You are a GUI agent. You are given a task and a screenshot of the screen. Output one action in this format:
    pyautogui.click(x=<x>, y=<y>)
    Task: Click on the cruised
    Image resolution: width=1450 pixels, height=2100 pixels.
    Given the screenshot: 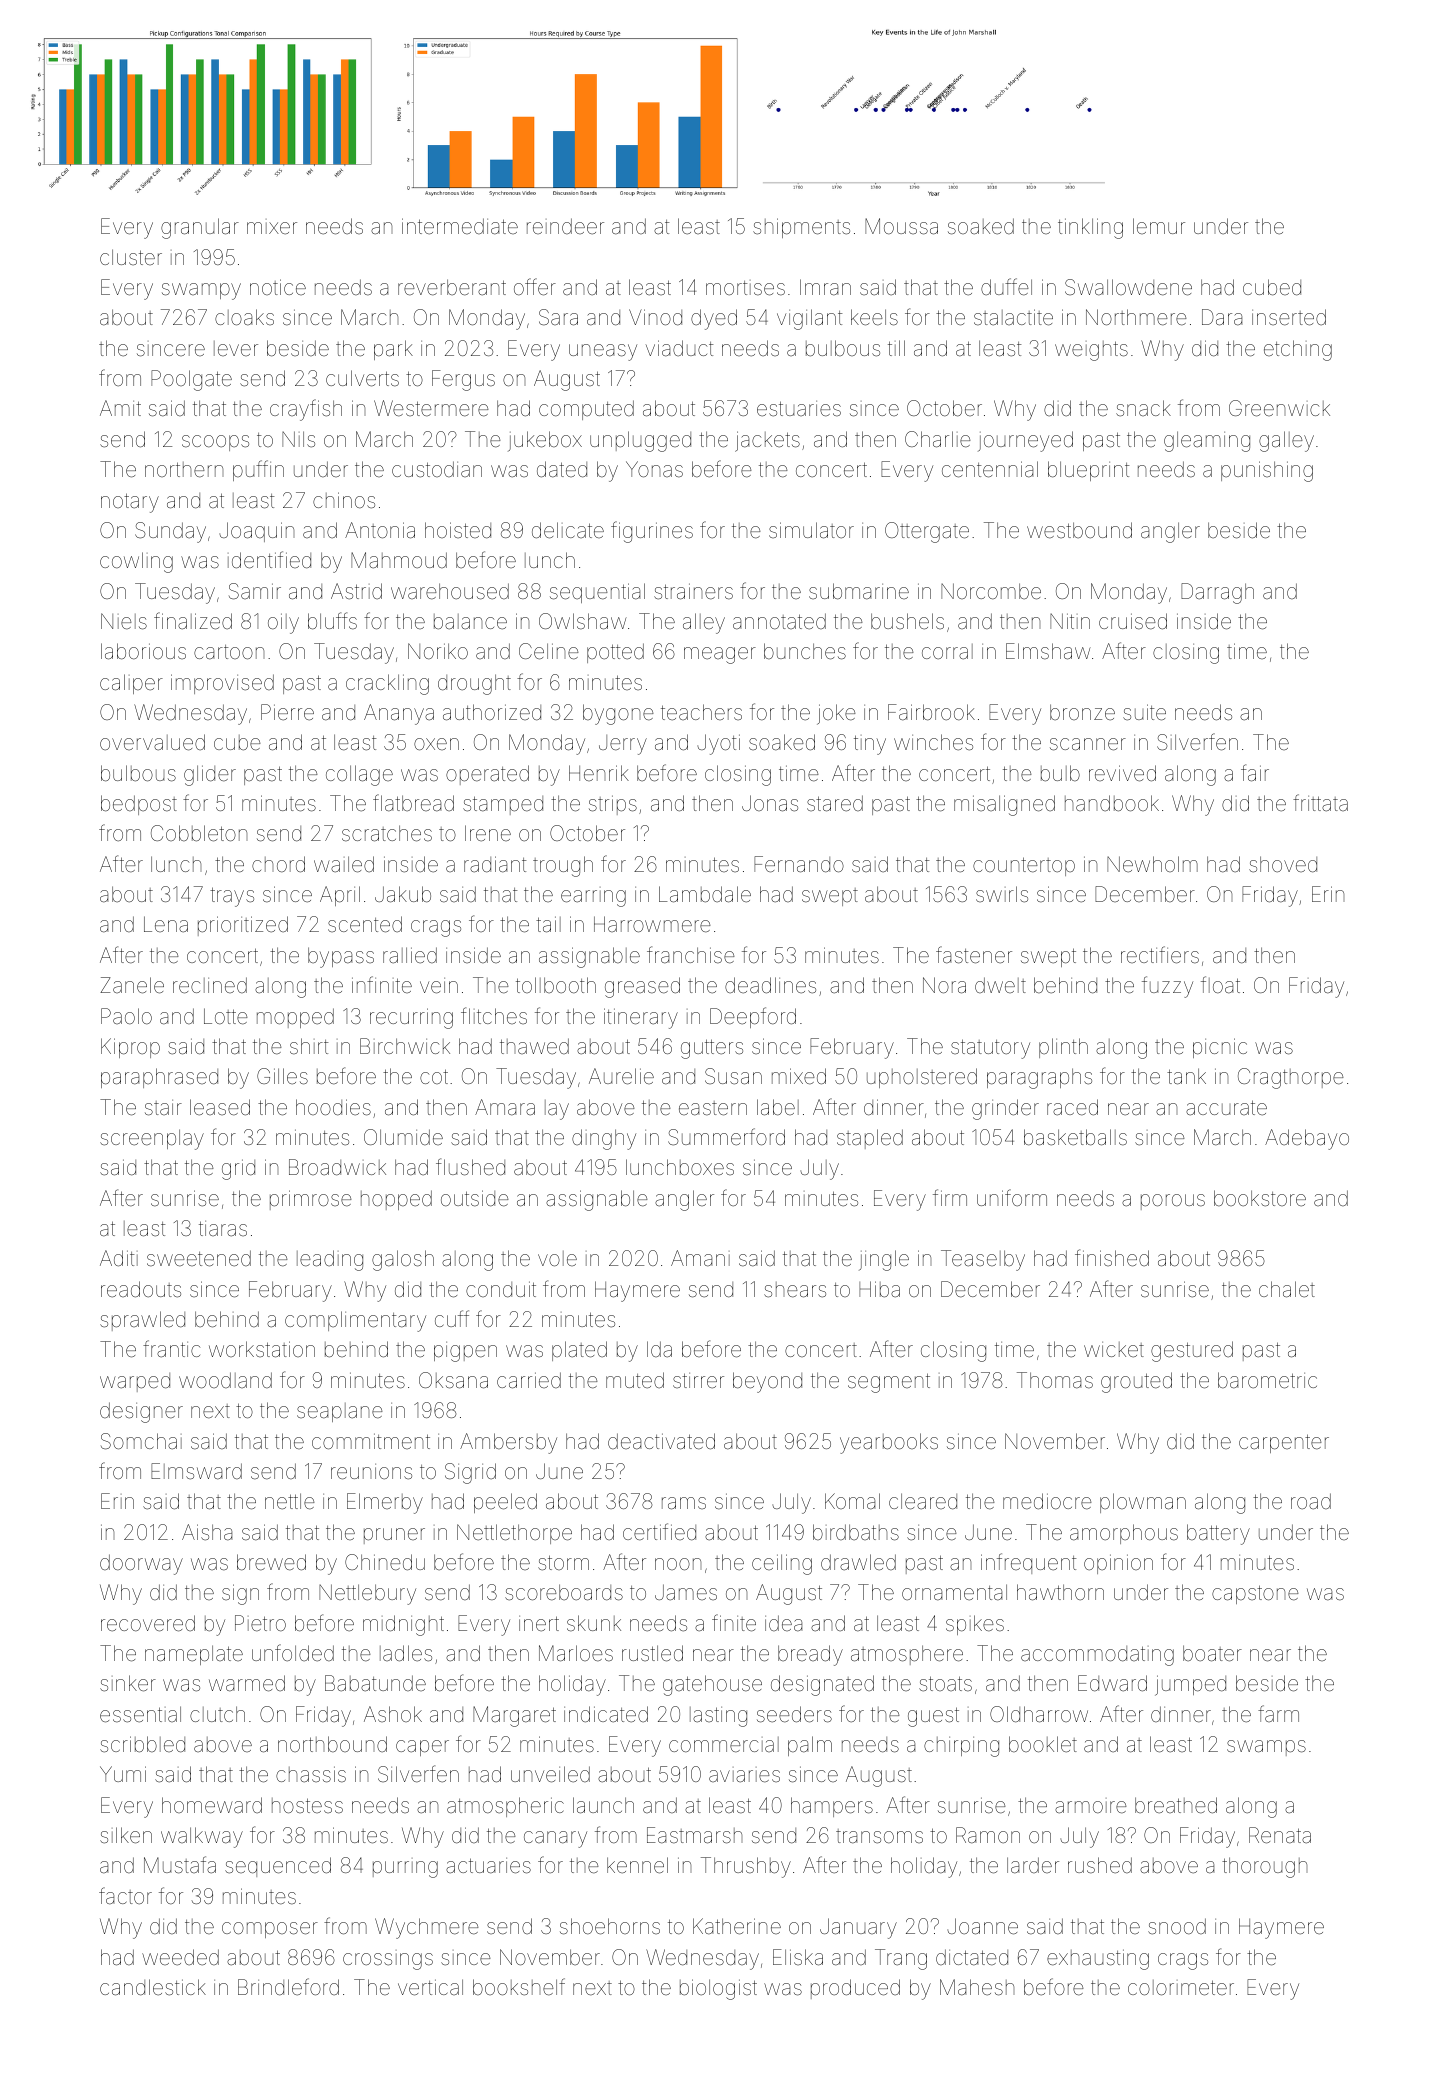 What is the action you would take?
    pyautogui.click(x=1133, y=621)
